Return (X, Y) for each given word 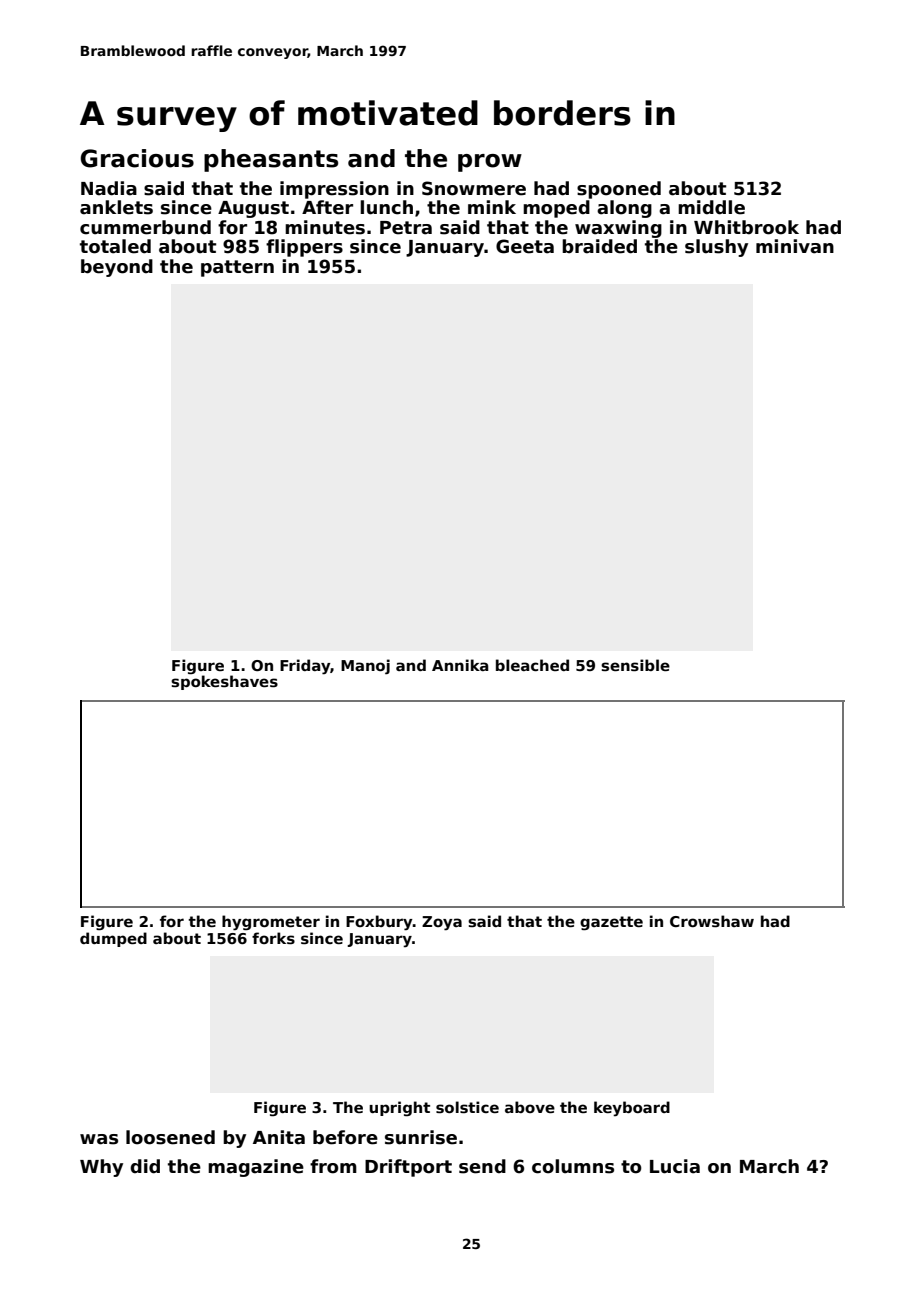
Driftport (408, 1168)
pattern (237, 268)
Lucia (675, 1166)
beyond (117, 268)
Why (101, 1168)
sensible (635, 665)
